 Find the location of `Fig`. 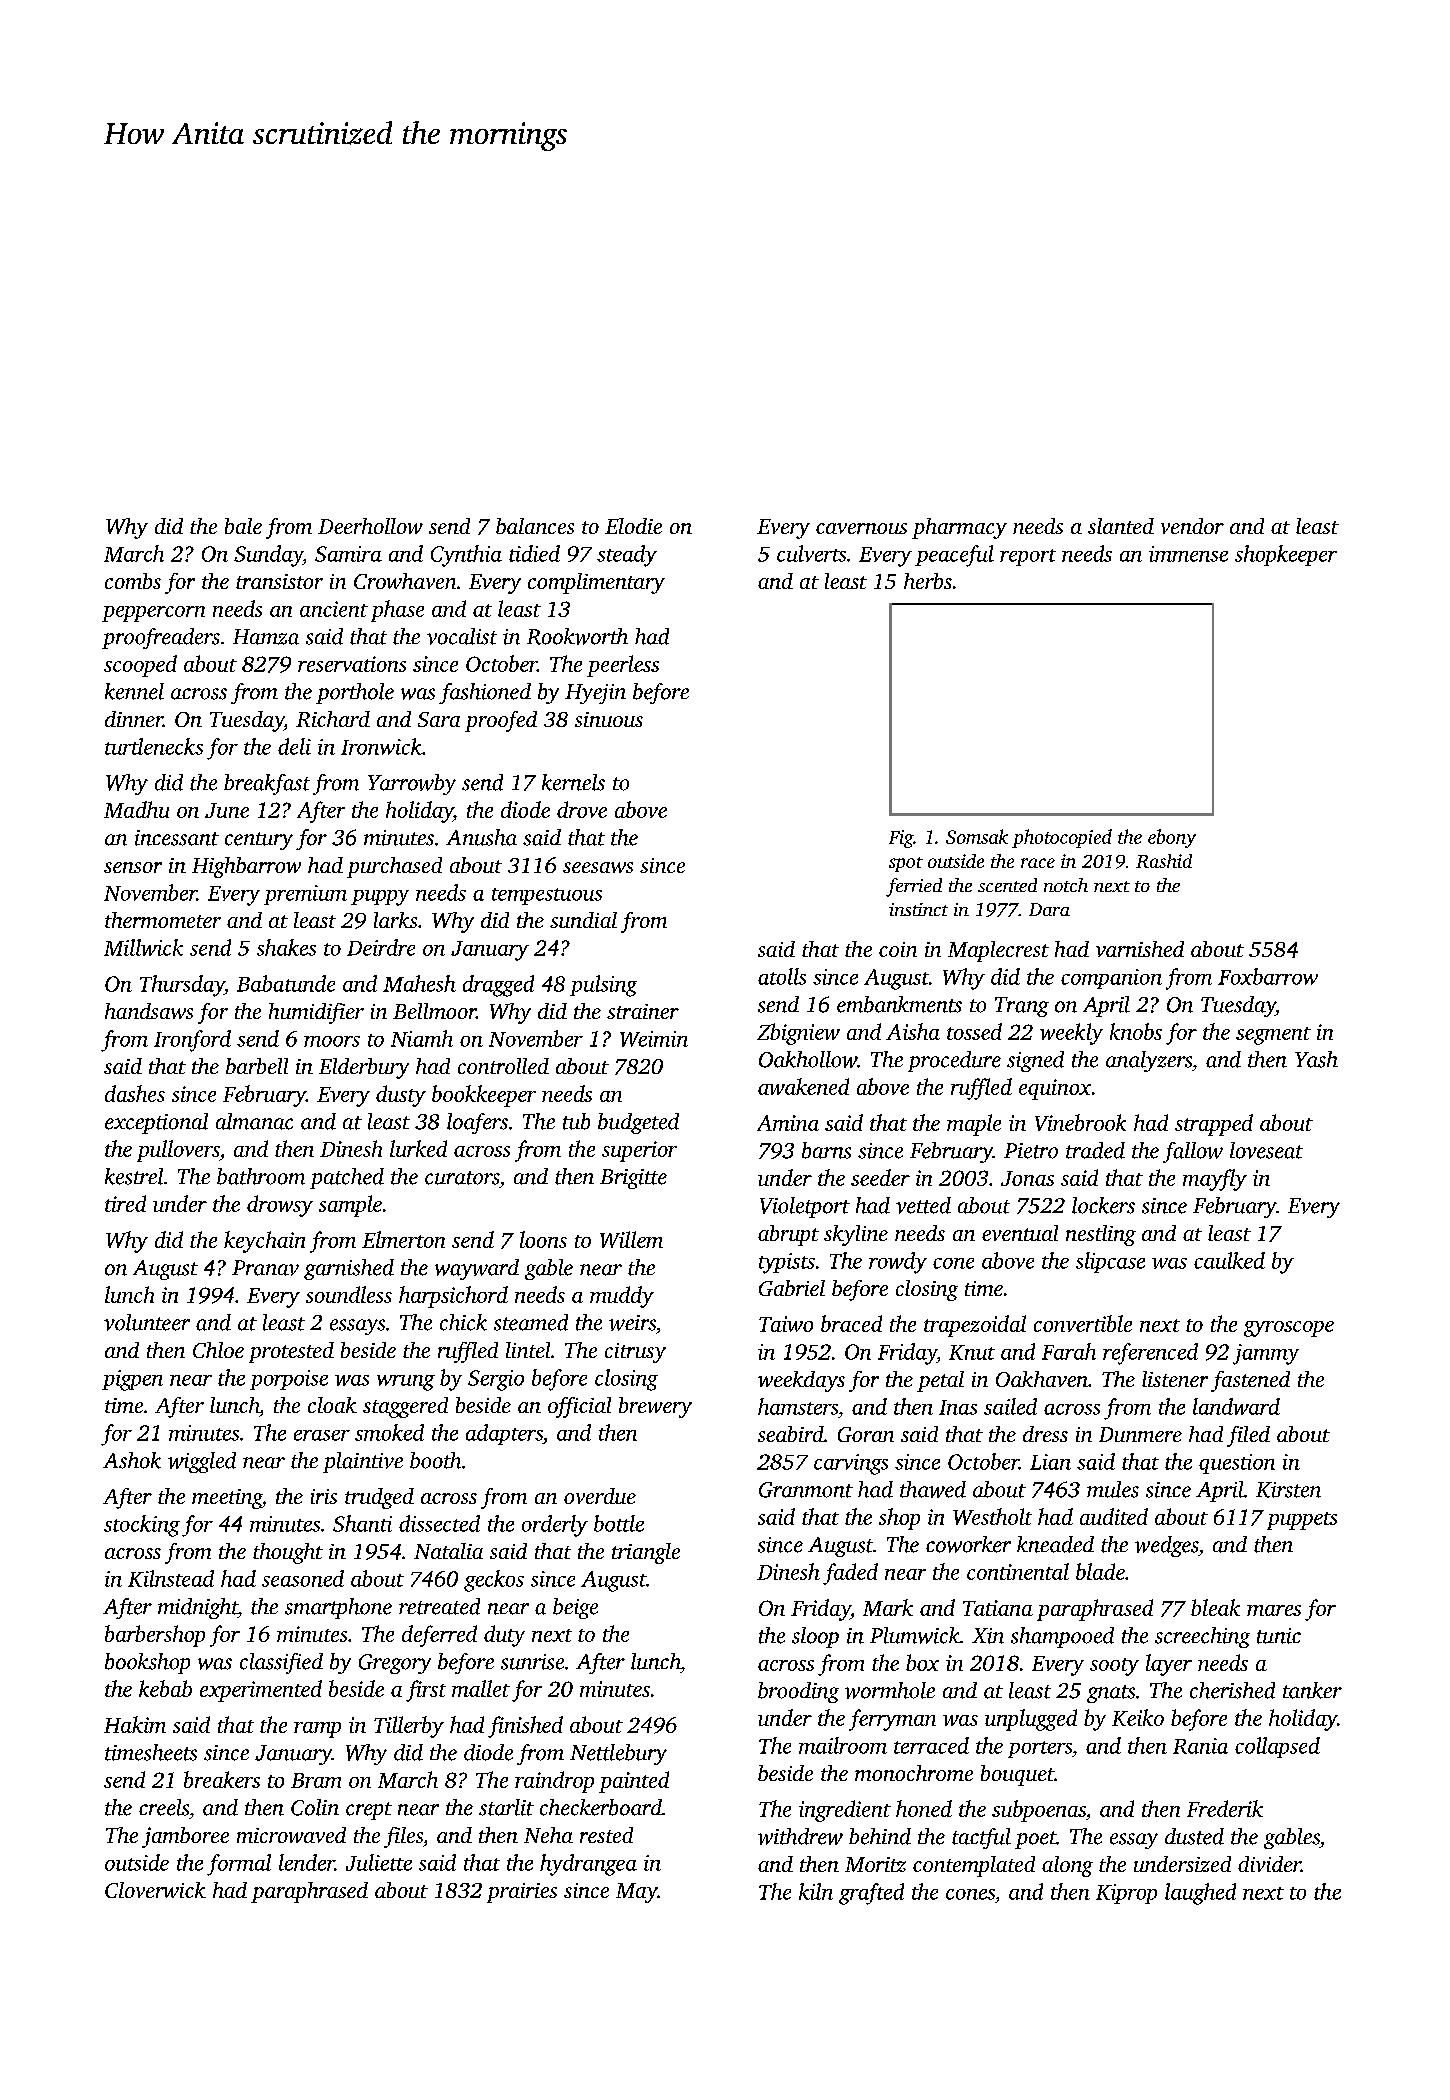

Fig is located at coordinates (901, 839).
